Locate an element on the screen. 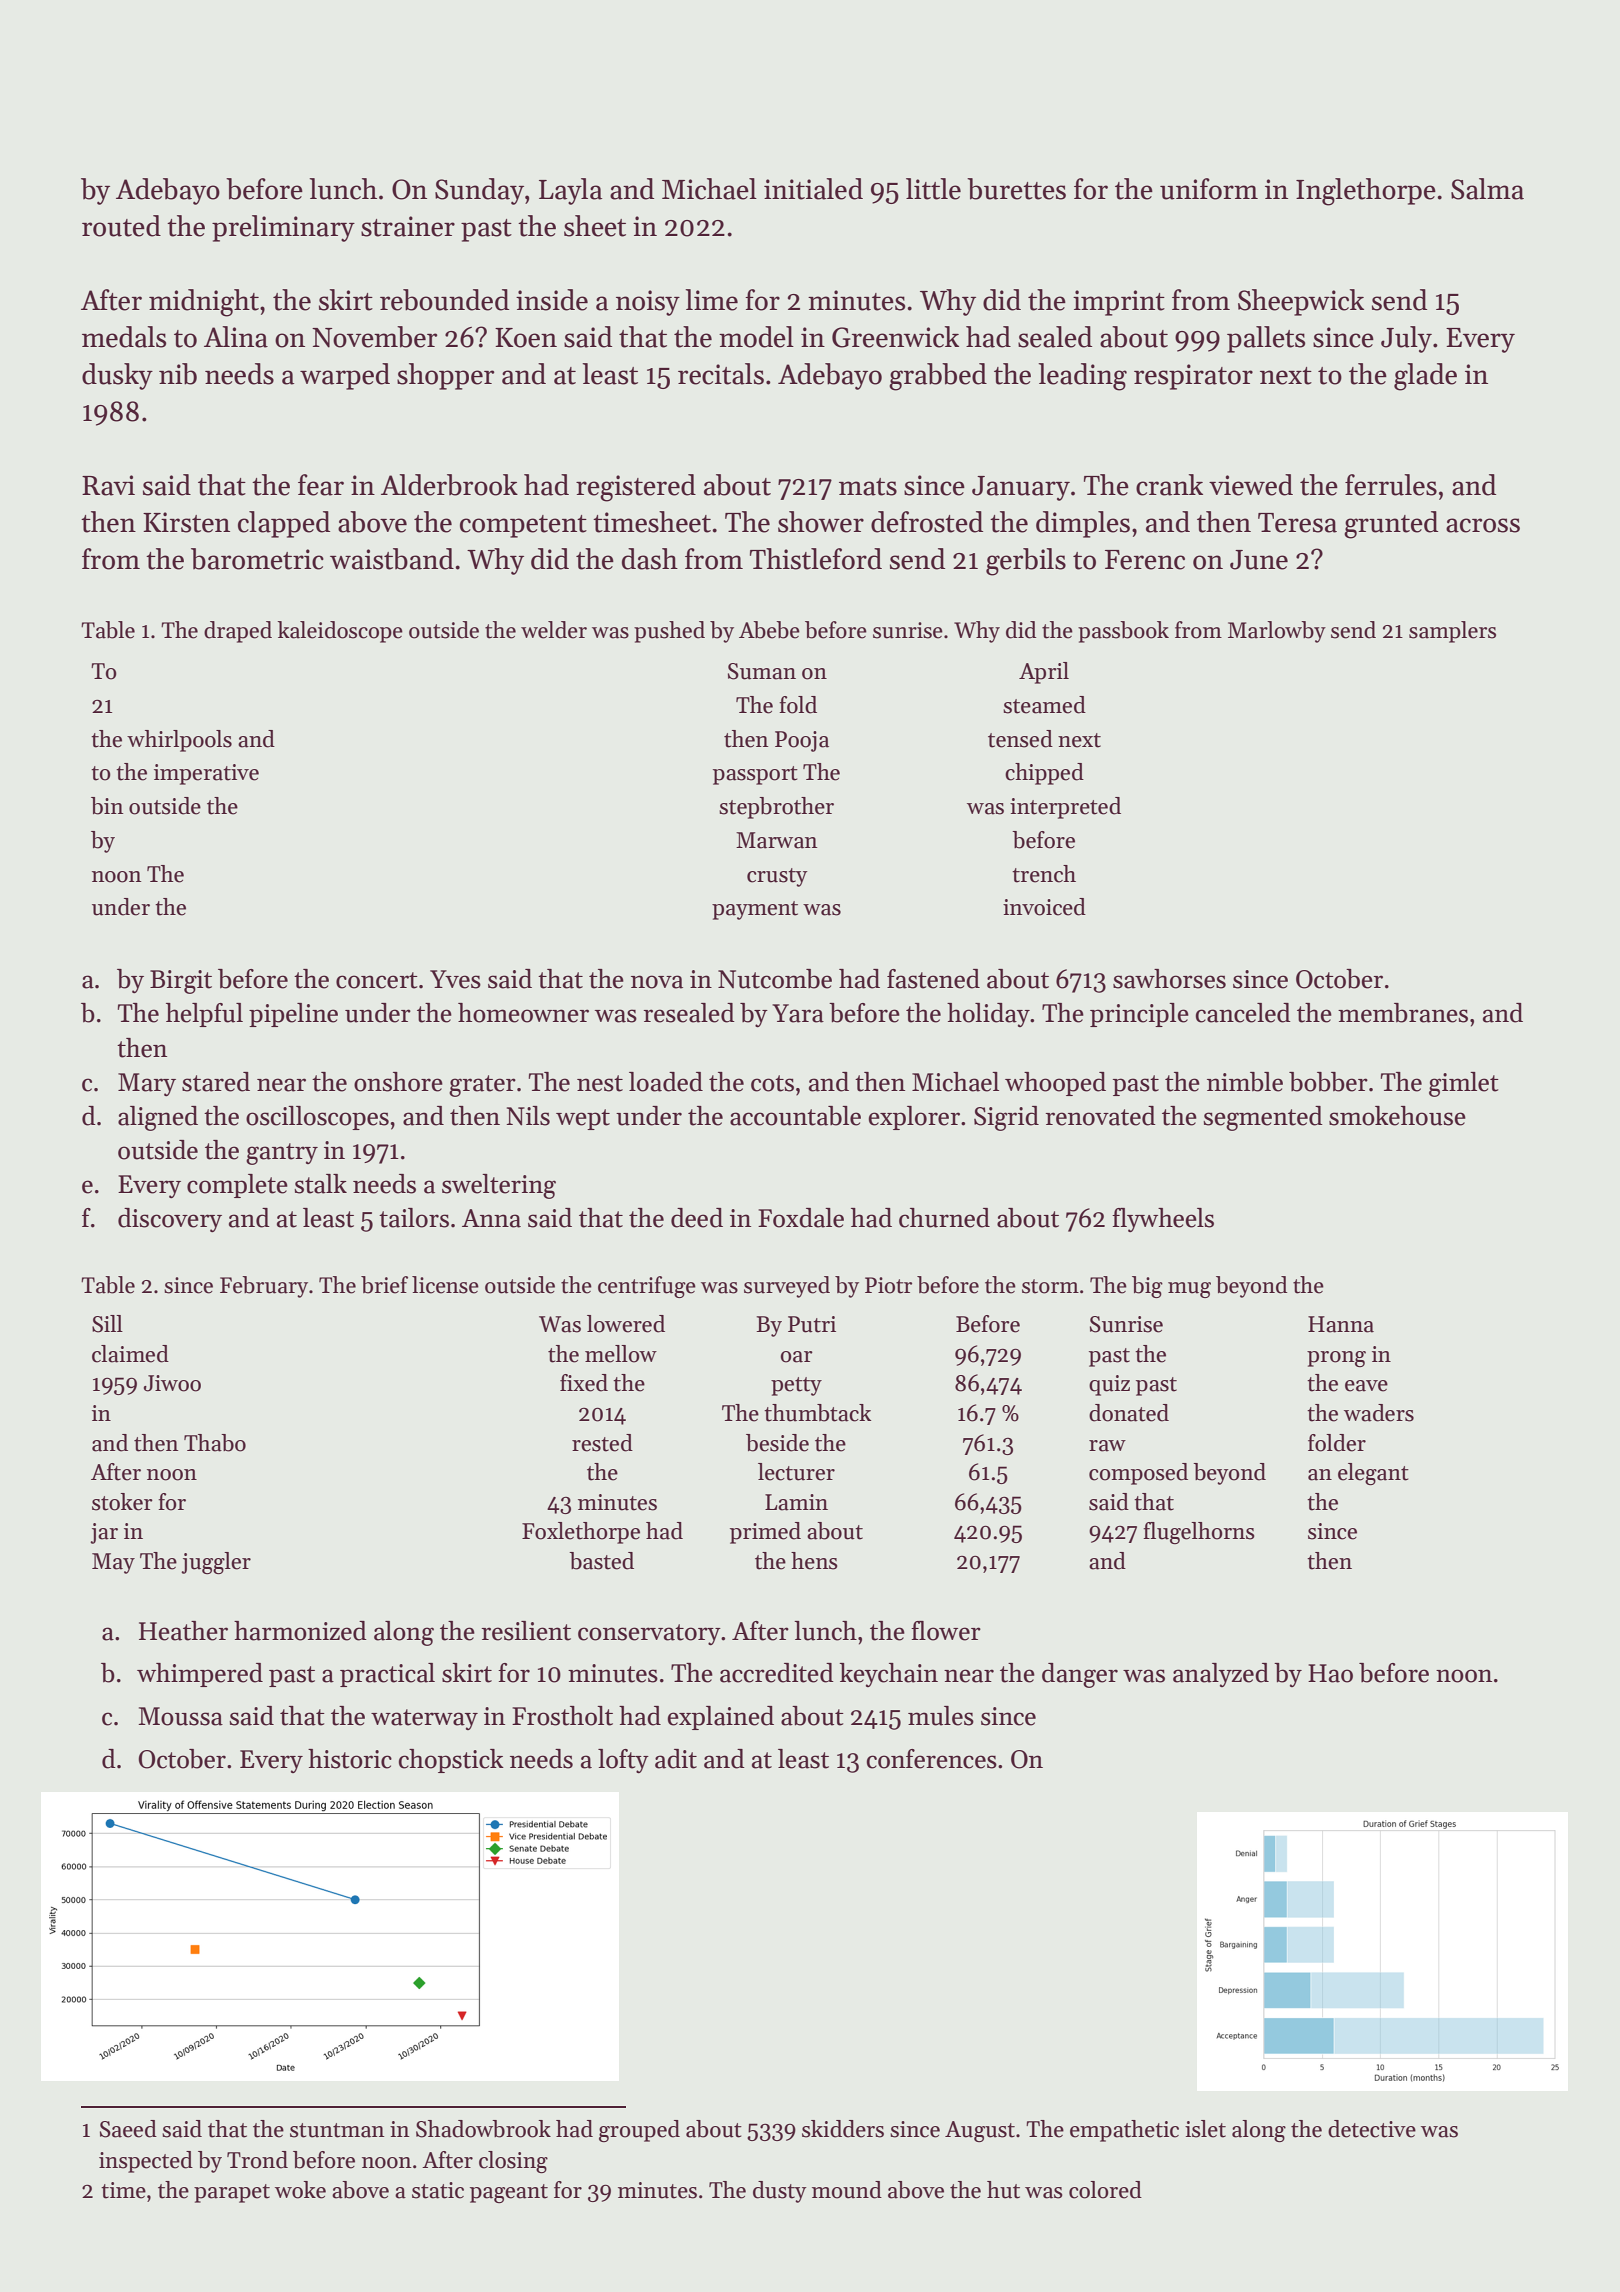  Hao is located at coordinates (1330, 1673).
